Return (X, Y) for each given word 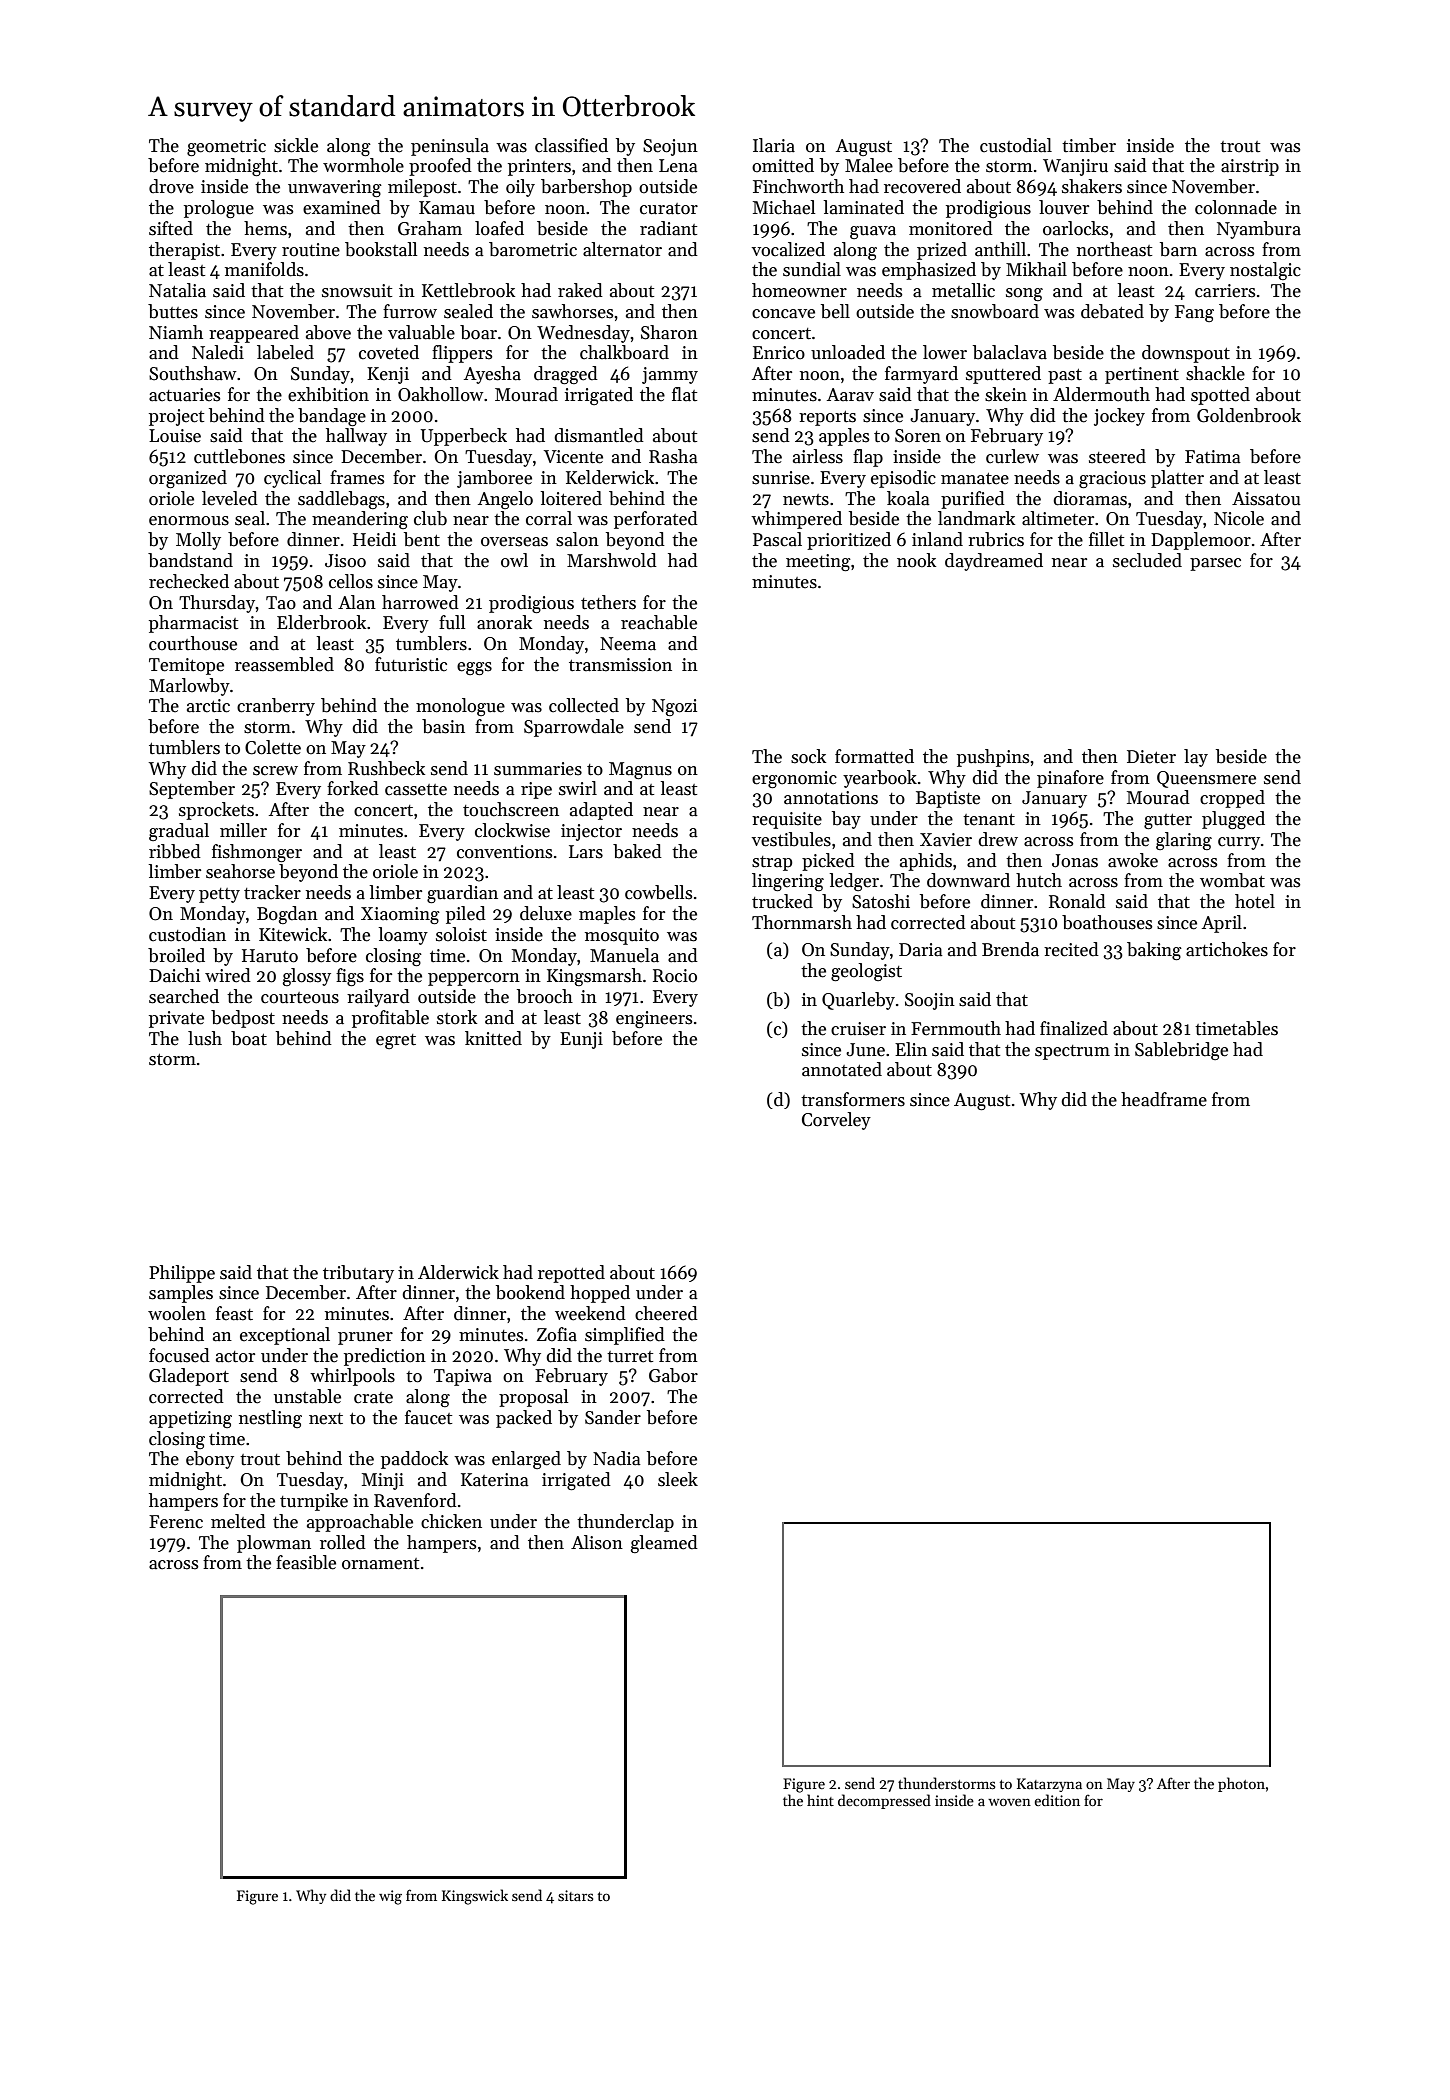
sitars (575, 1895)
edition (1057, 1800)
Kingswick (475, 1897)
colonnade (1236, 207)
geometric (226, 147)
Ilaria (774, 145)
